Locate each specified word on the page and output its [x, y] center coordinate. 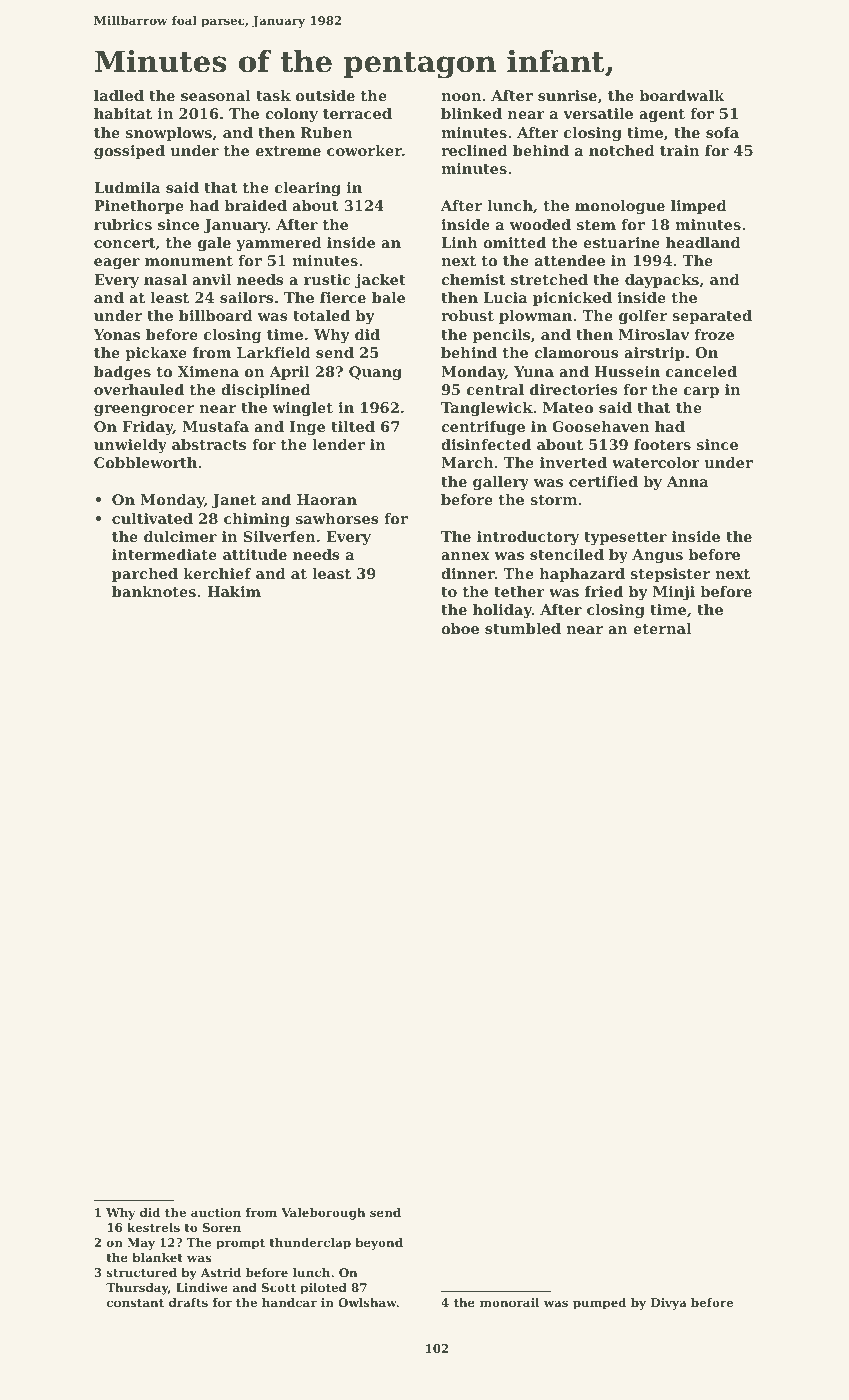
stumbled [523, 628]
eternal [662, 628]
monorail [509, 1302]
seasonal [216, 95]
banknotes [154, 591]
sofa [722, 132]
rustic [327, 279]
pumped [599, 1304]
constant [135, 1303]
